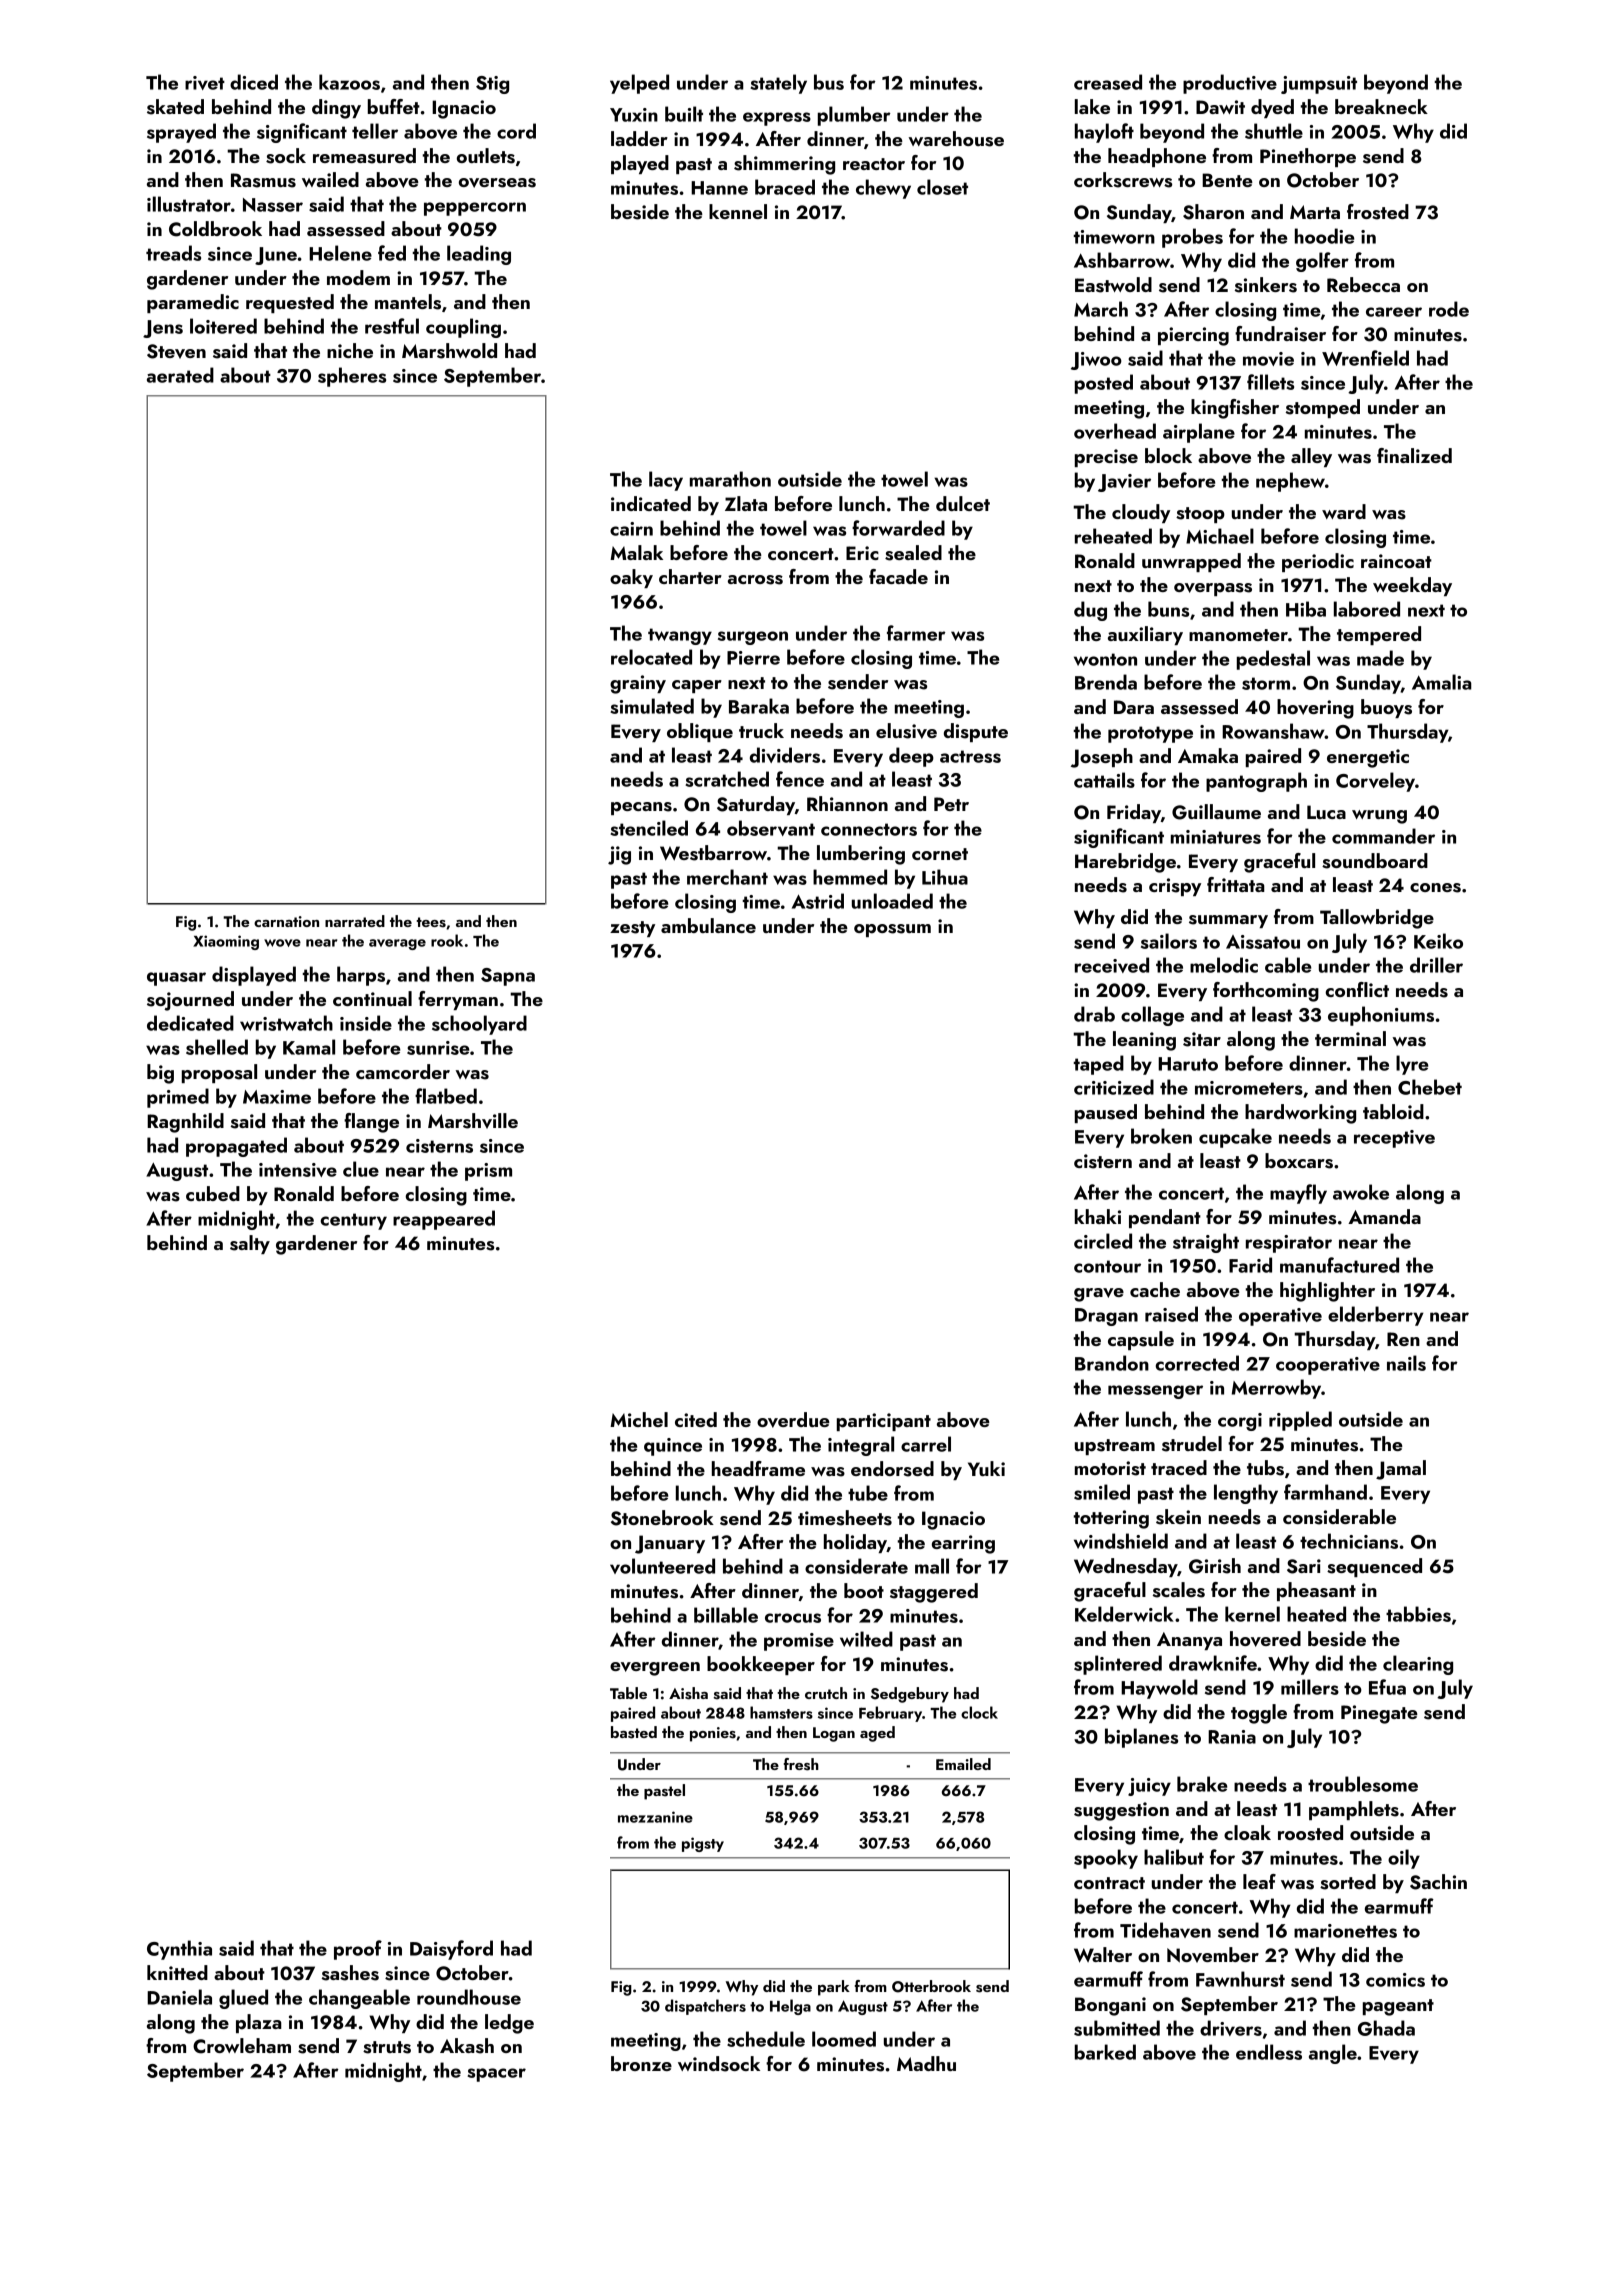 This screenshot has height=2292, width=1620. I want to click on jumpsuit, so click(1319, 85).
